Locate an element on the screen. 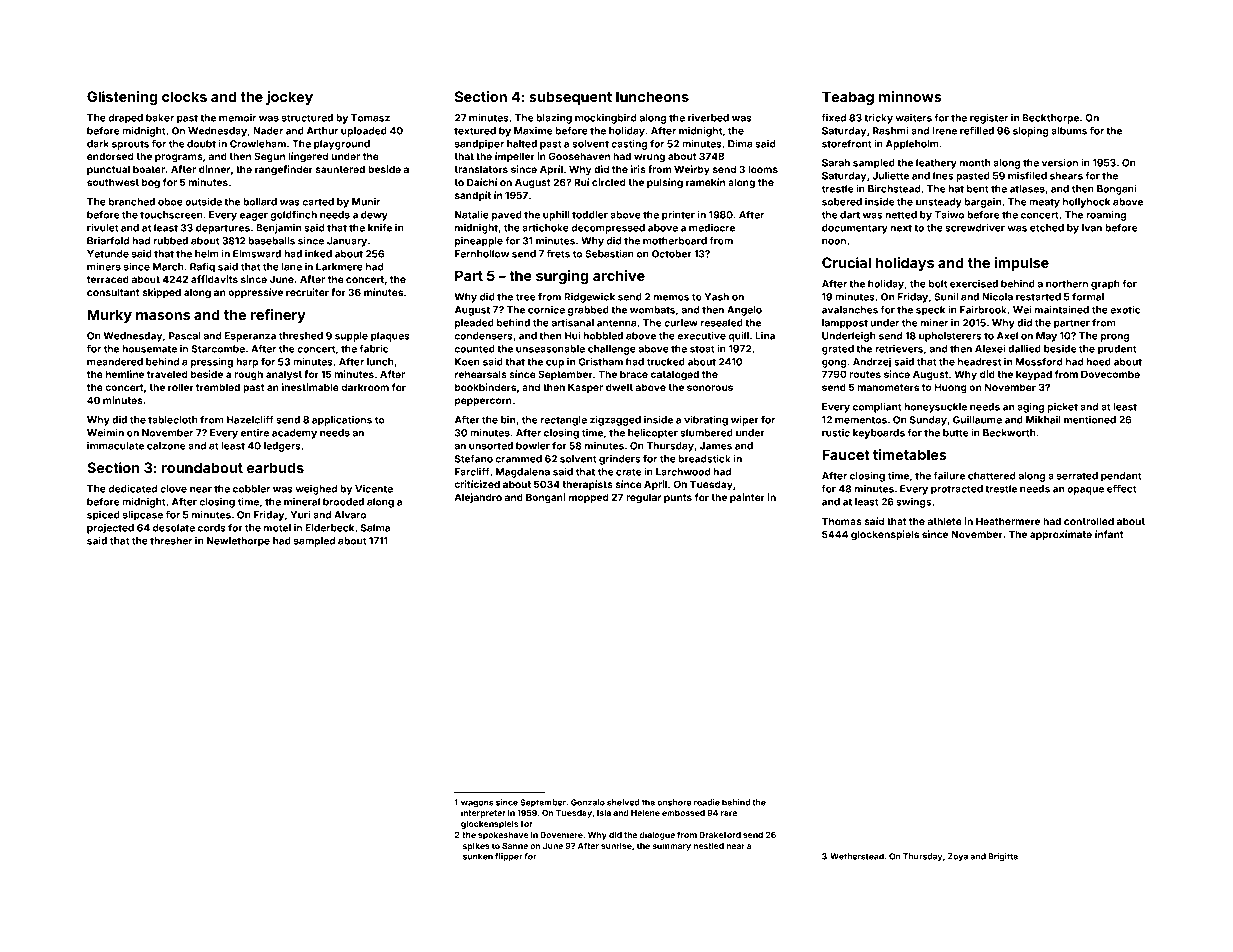 The height and width of the screenshot is (952, 1233). approximate is located at coordinates (1061, 535).
